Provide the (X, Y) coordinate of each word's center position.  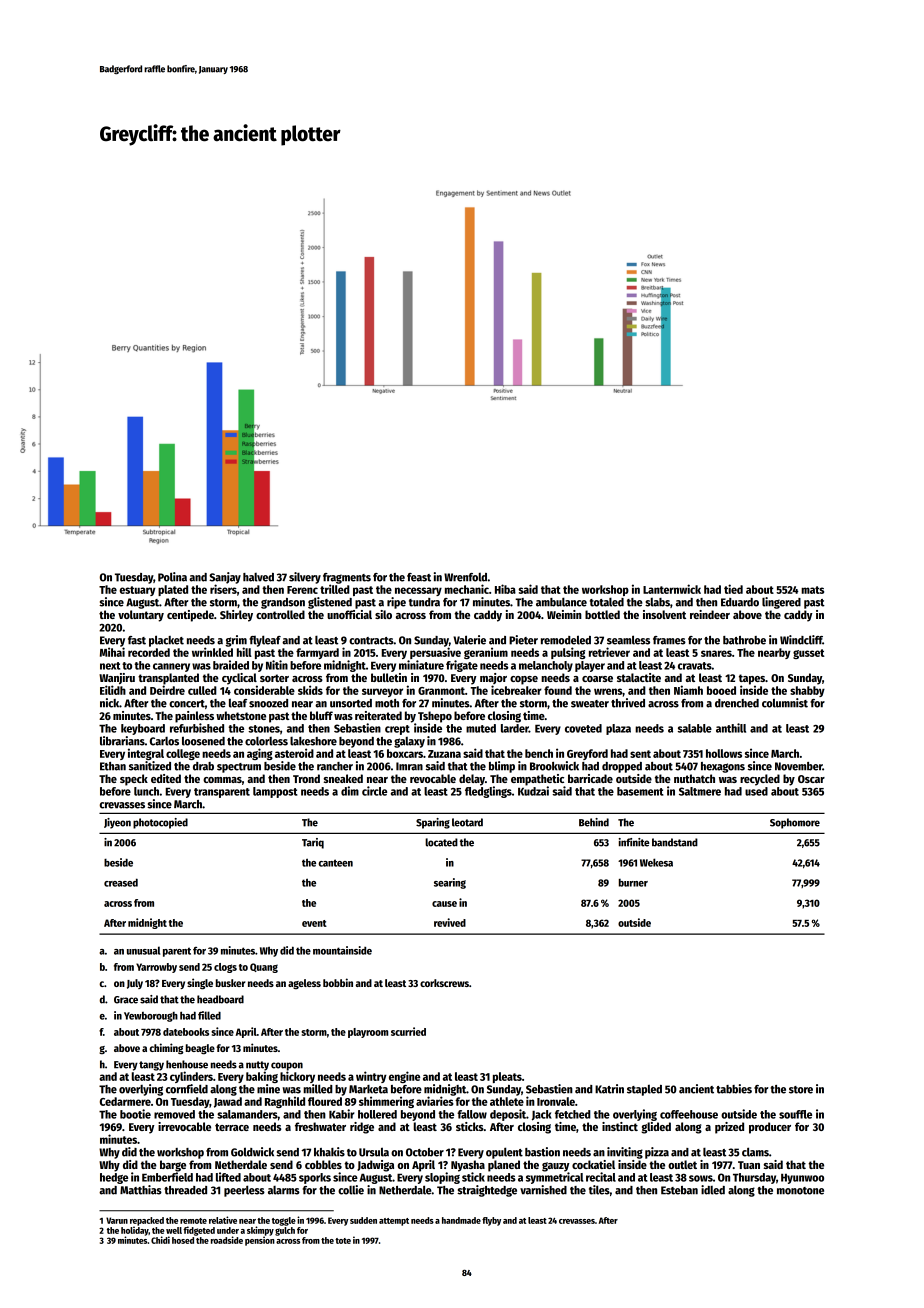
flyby (491, 1221)
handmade (461, 1220)
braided (231, 665)
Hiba (505, 589)
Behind (594, 822)
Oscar (811, 779)
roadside (227, 1240)
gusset (809, 654)
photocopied (160, 823)
